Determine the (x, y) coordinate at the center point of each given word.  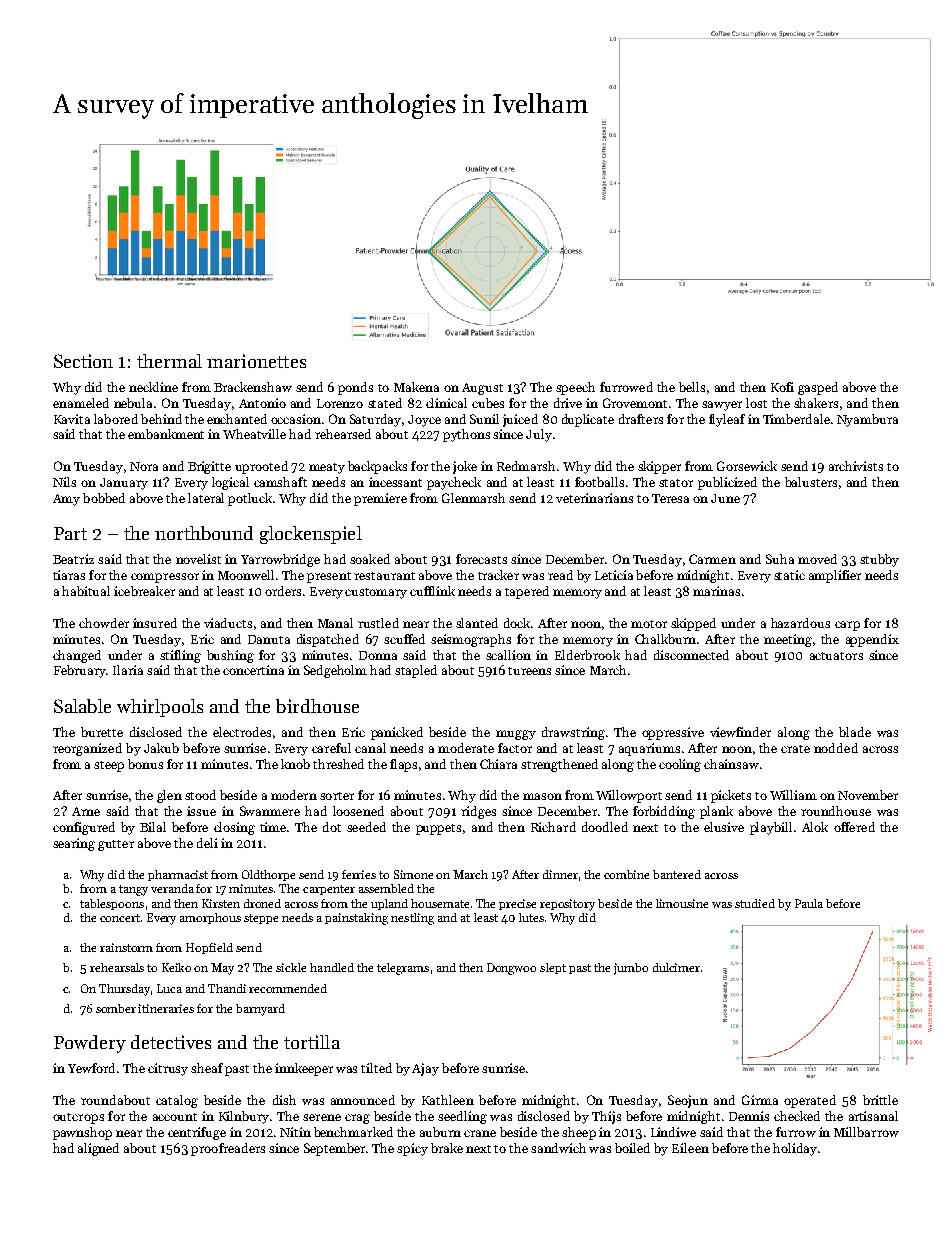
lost (756, 403)
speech (575, 388)
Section (83, 361)
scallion (508, 655)
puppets (438, 829)
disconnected (691, 655)
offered (854, 827)
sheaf (207, 1068)
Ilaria (128, 670)
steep (109, 766)
